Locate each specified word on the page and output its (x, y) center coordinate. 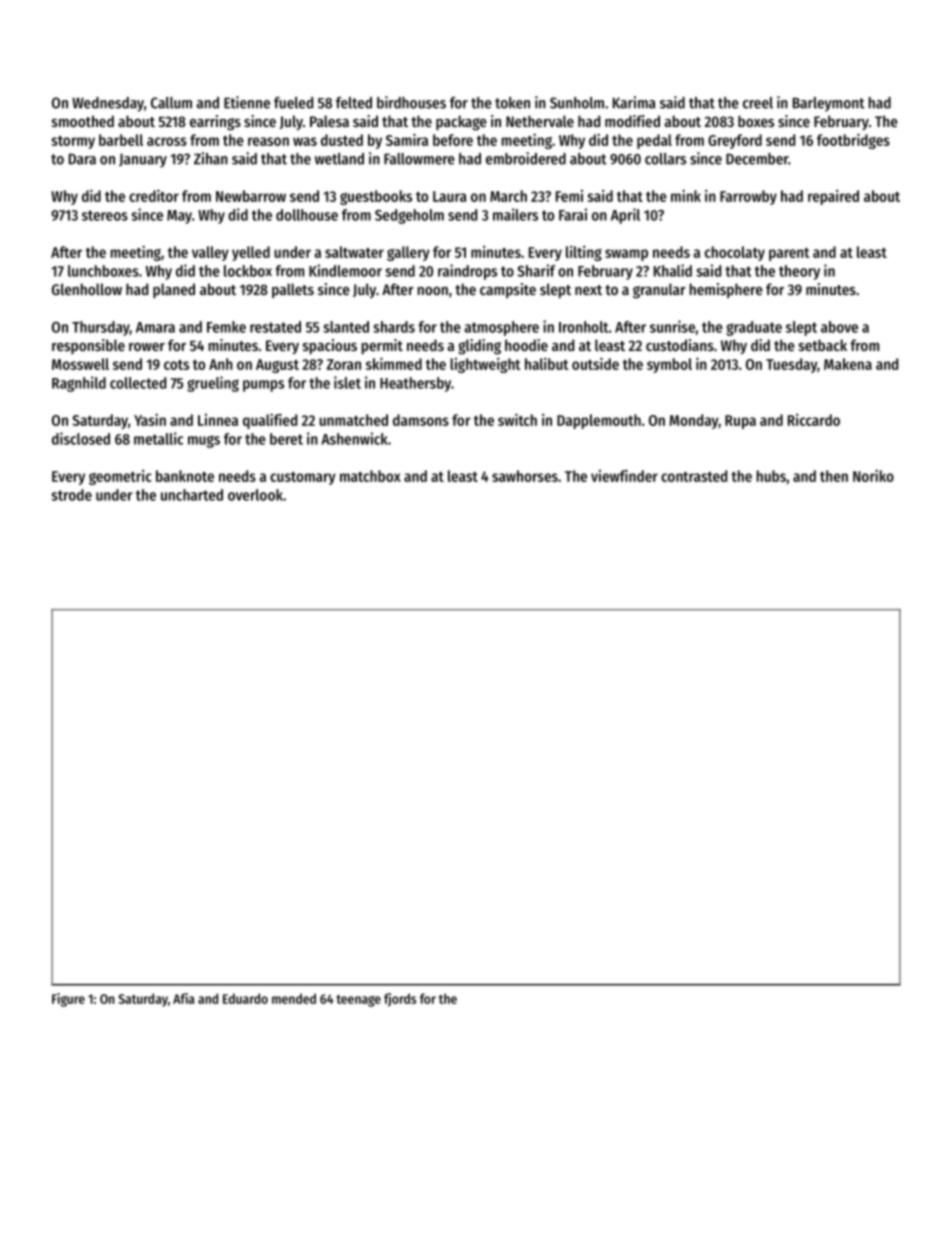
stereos (105, 215)
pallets (293, 290)
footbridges (853, 141)
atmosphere (502, 328)
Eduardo (245, 998)
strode (71, 495)
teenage (358, 1001)
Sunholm (577, 103)
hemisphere (726, 290)
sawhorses (525, 476)
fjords (400, 1000)
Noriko (873, 476)
